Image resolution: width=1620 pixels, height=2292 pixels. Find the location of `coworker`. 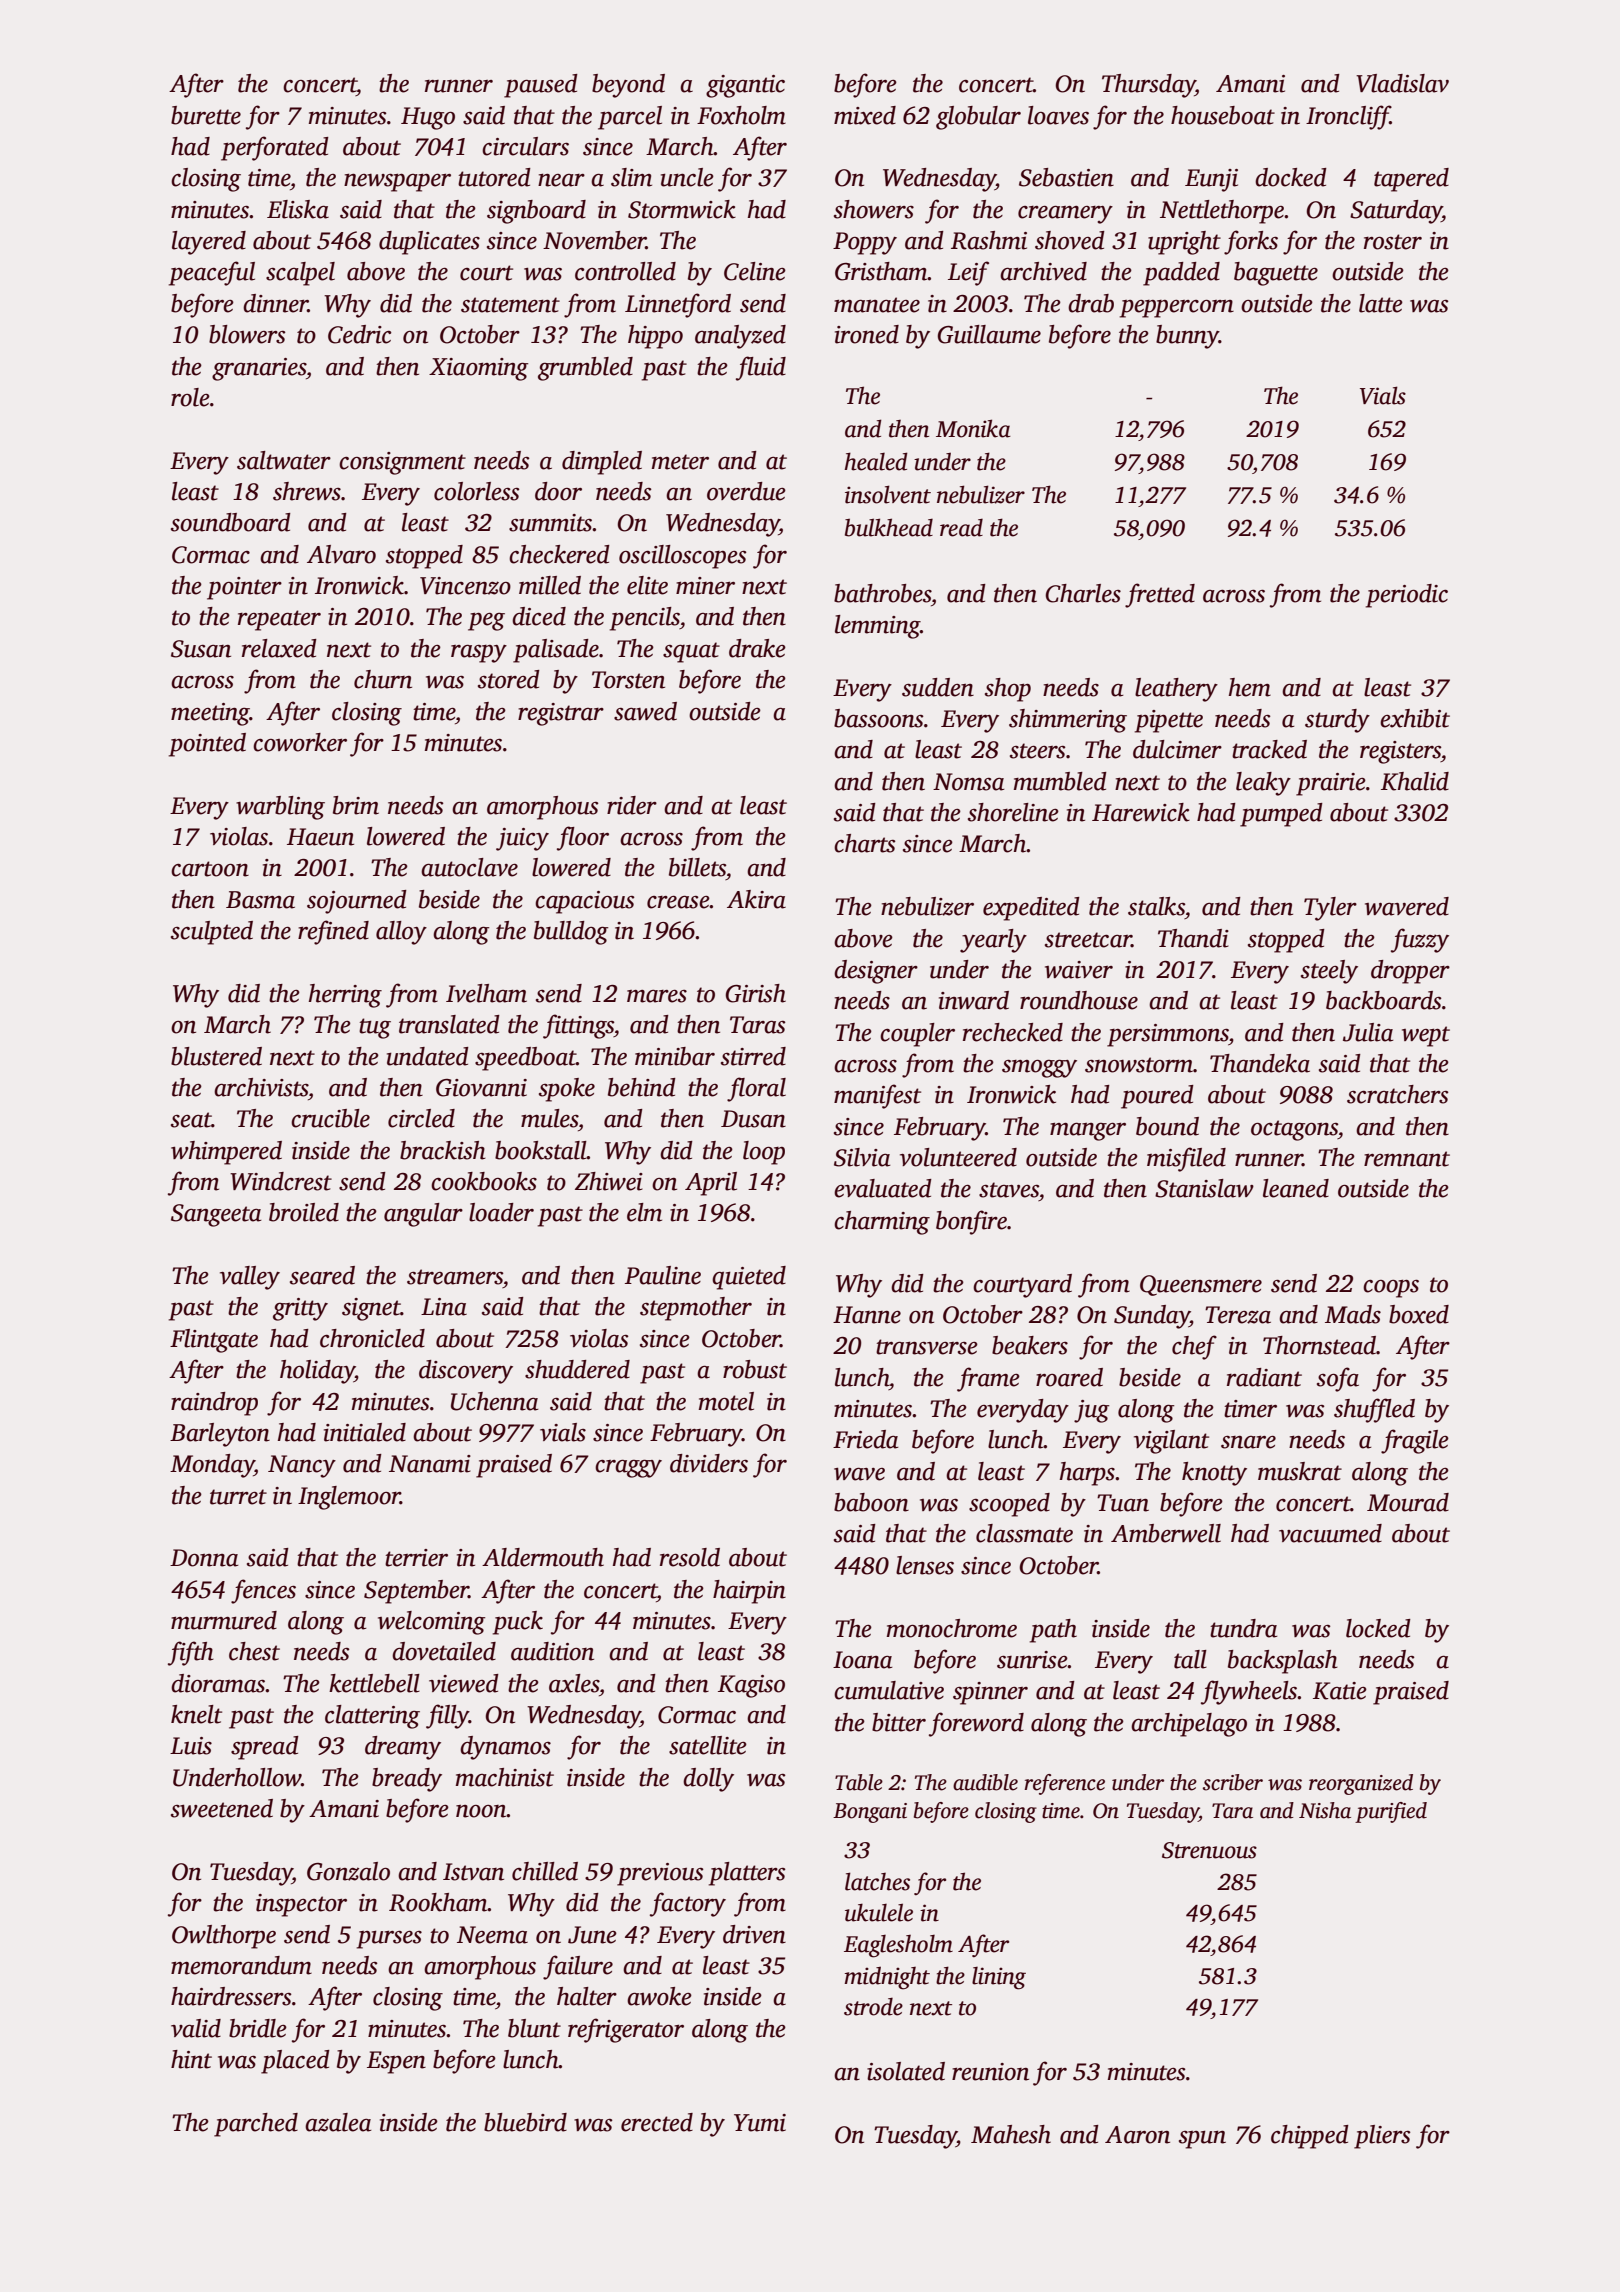

coworker is located at coordinates (300, 742).
